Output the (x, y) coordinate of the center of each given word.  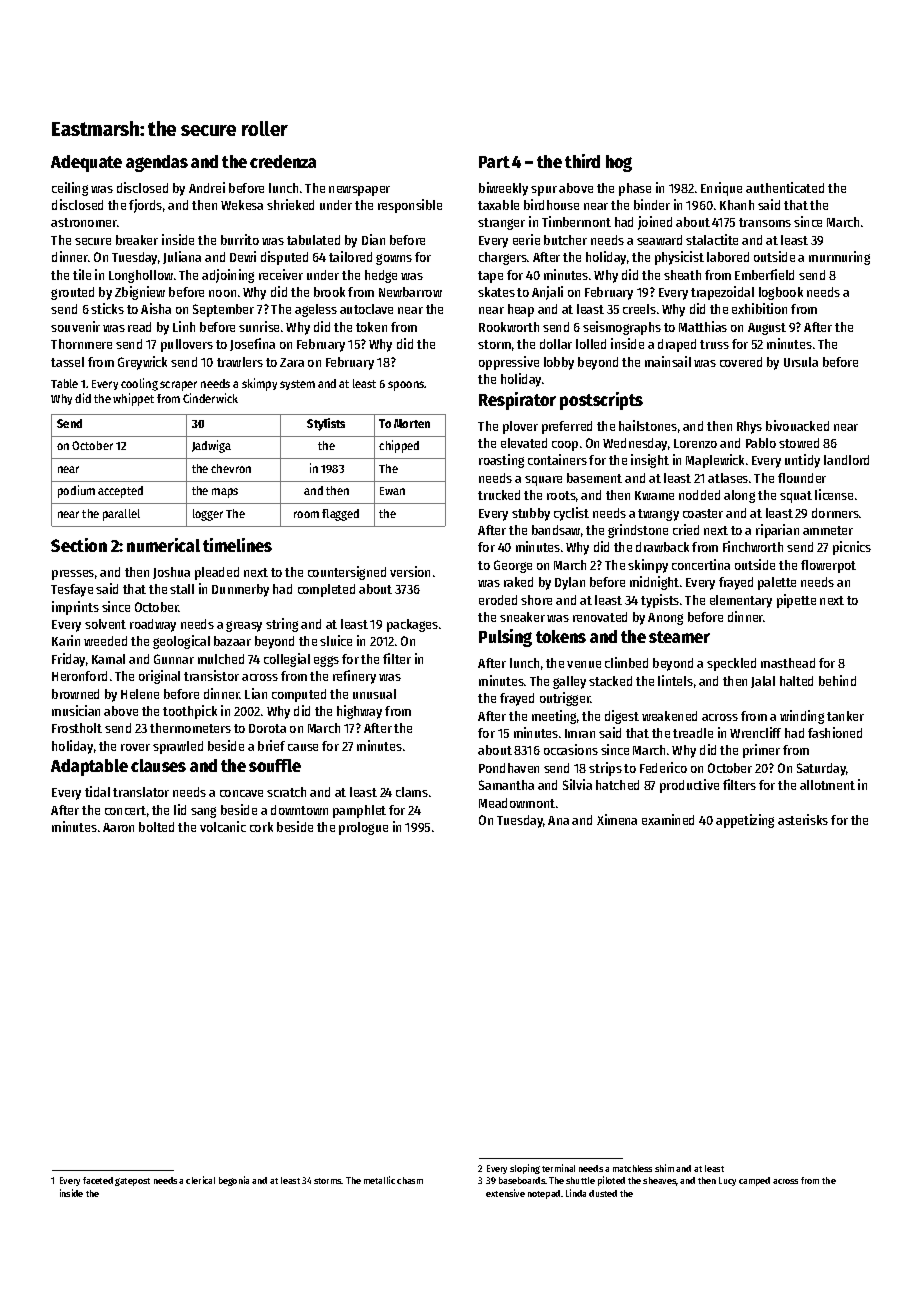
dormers (835, 513)
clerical (200, 1180)
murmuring (839, 258)
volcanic (223, 826)
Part (494, 162)
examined (668, 819)
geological (181, 642)
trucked (499, 495)
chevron (231, 468)
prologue (363, 828)
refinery (354, 677)
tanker (845, 716)
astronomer (84, 222)
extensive (505, 1193)
